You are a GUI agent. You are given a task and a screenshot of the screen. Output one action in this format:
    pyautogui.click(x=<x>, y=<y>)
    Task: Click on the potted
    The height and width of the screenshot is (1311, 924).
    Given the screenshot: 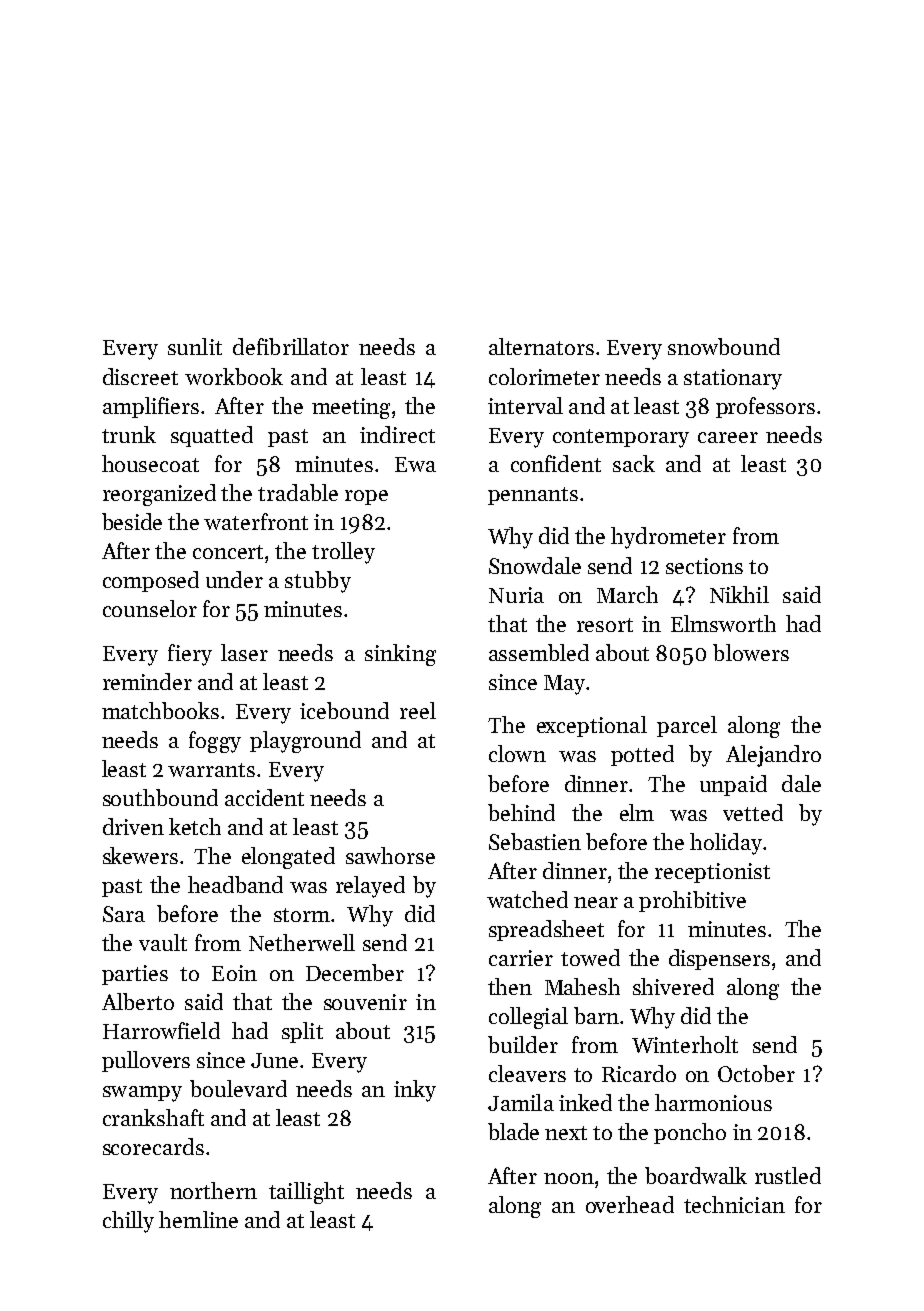 What is the action you would take?
    pyautogui.click(x=642, y=755)
